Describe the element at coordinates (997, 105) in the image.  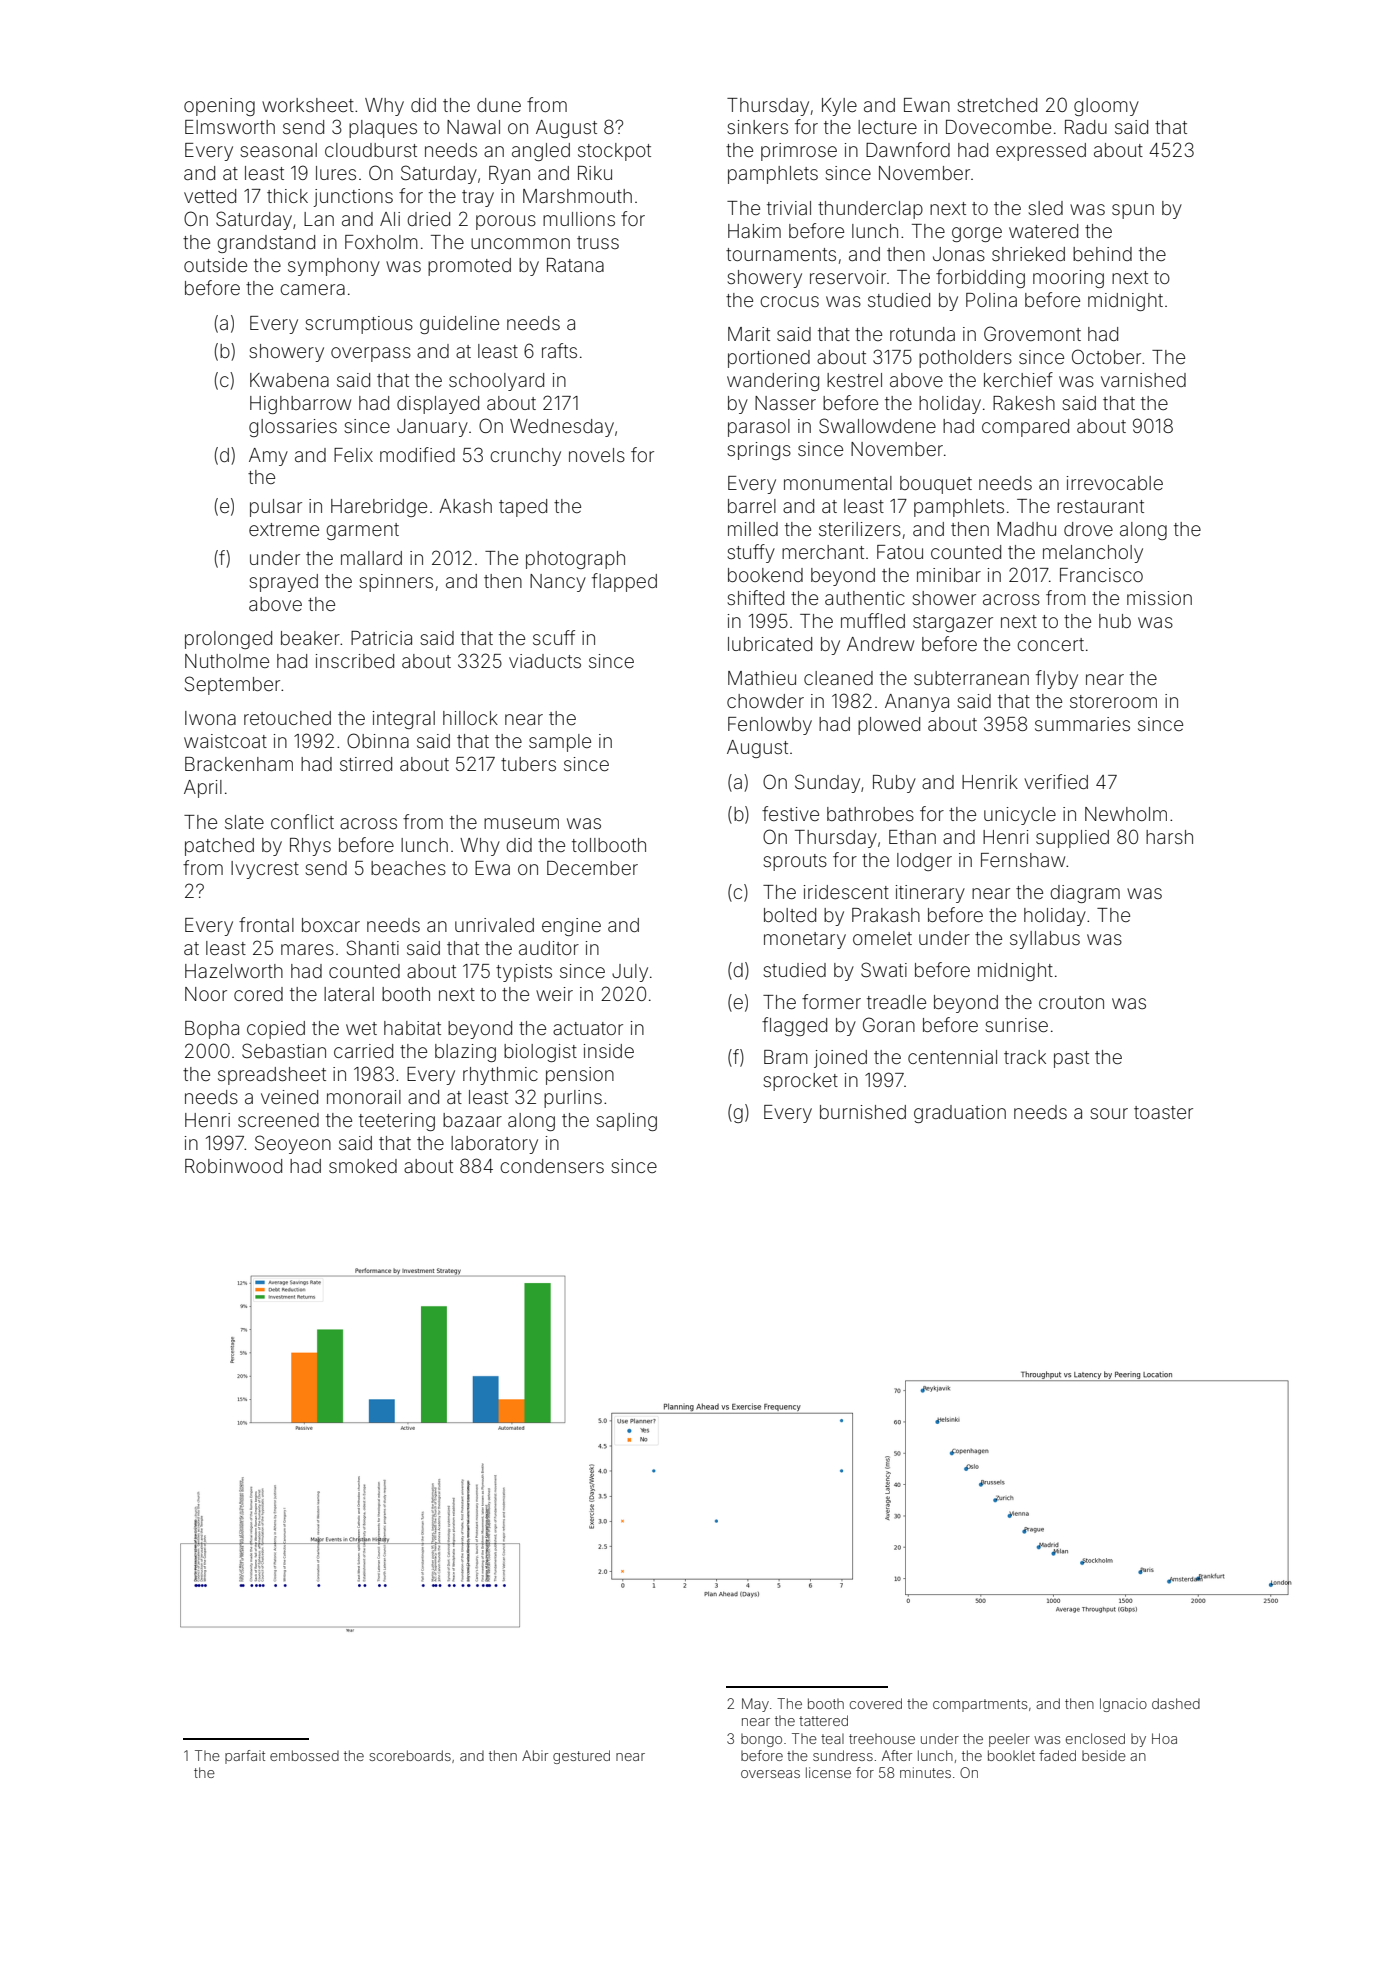
I see `stretched` at that location.
